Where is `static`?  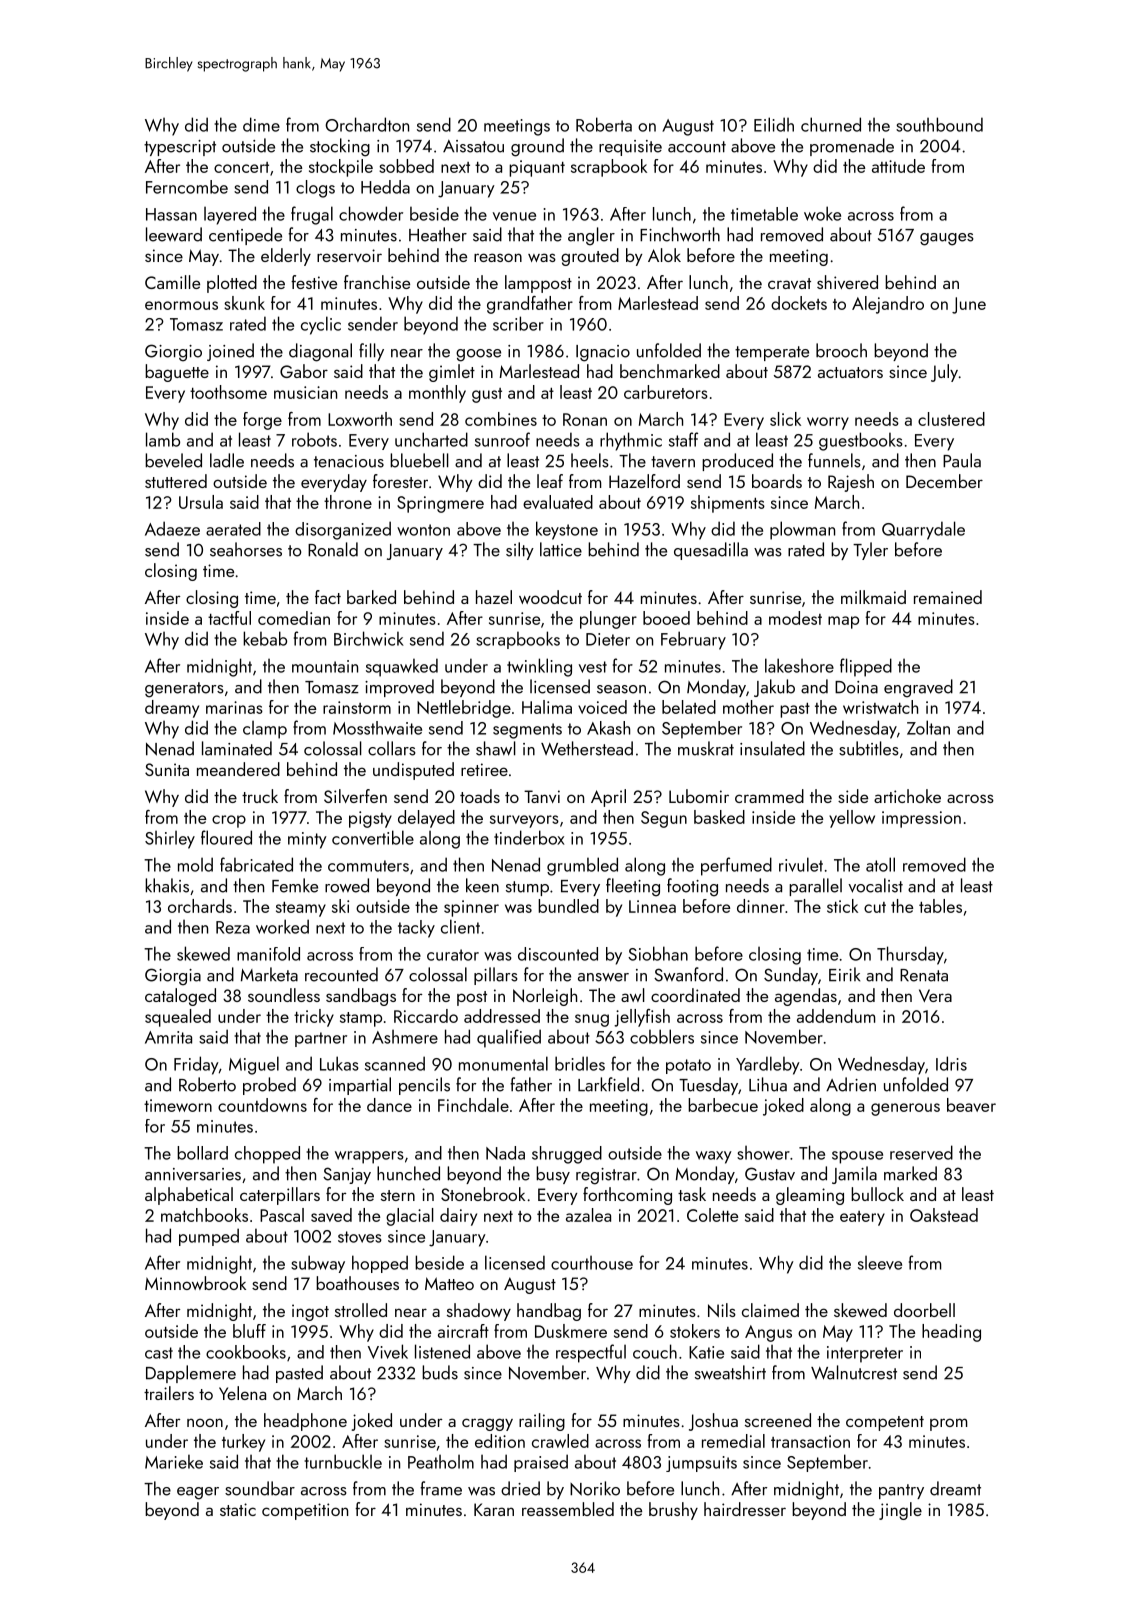
static is located at coordinates (238, 1509).
